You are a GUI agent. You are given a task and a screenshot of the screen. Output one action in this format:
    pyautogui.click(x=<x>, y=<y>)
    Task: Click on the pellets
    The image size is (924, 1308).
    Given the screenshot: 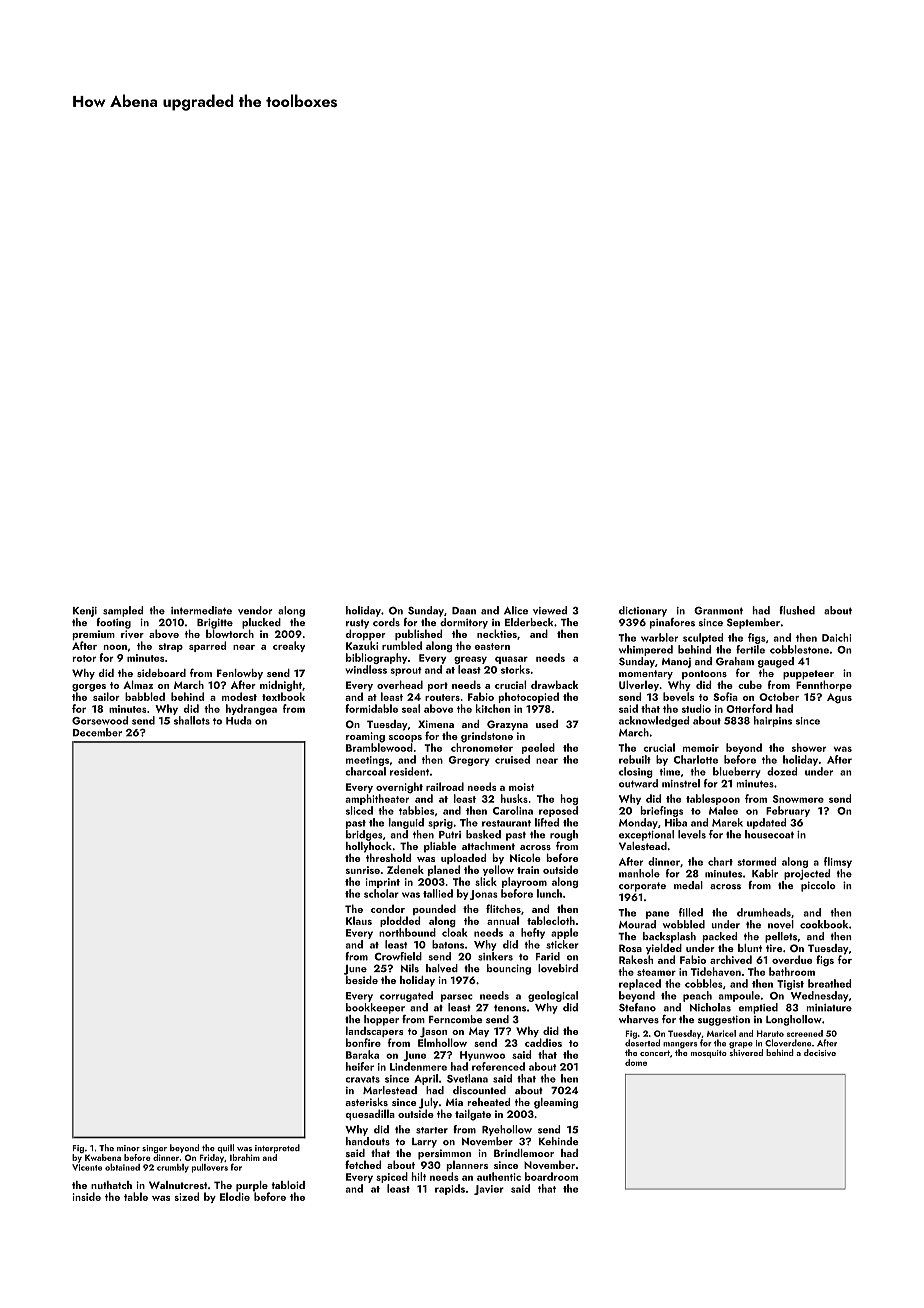 What is the action you would take?
    pyautogui.click(x=781, y=937)
